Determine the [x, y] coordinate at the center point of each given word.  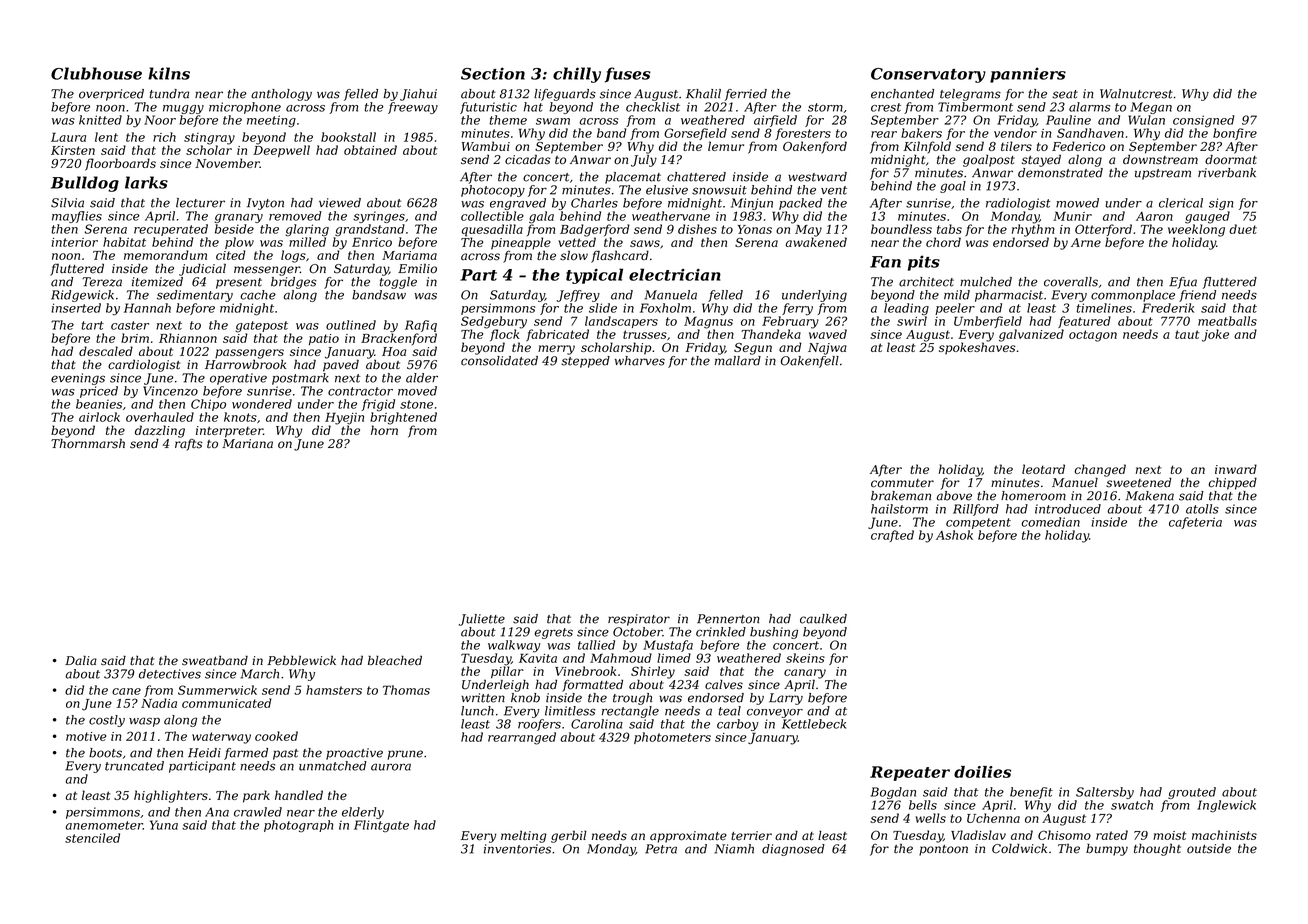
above [954, 496]
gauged [1207, 217]
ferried [746, 95]
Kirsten [73, 150]
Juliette [482, 620]
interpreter [229, 432]
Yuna [164, 825]
